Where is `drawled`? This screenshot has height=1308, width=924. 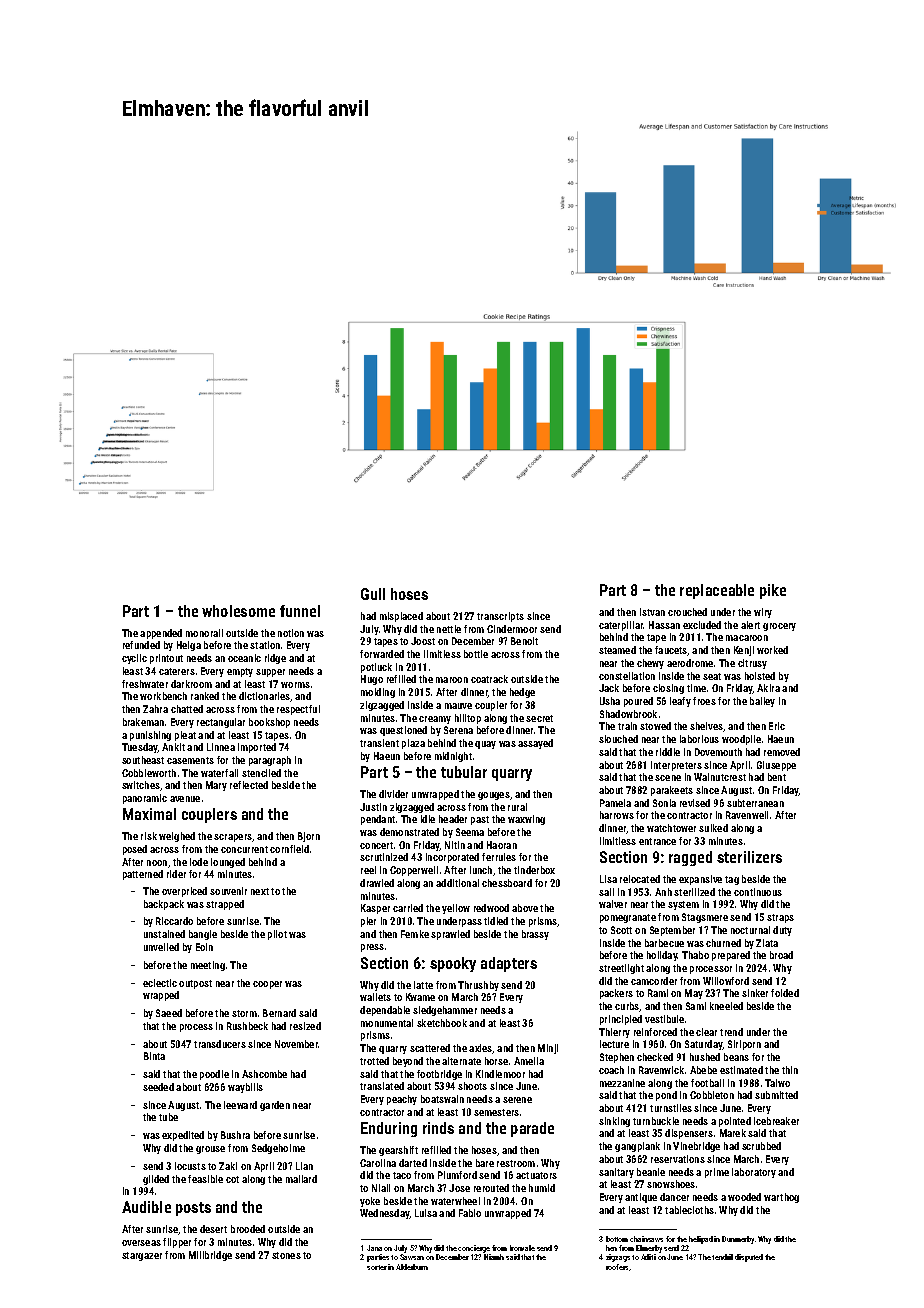
drawled is located at coordinates (377, 883).
